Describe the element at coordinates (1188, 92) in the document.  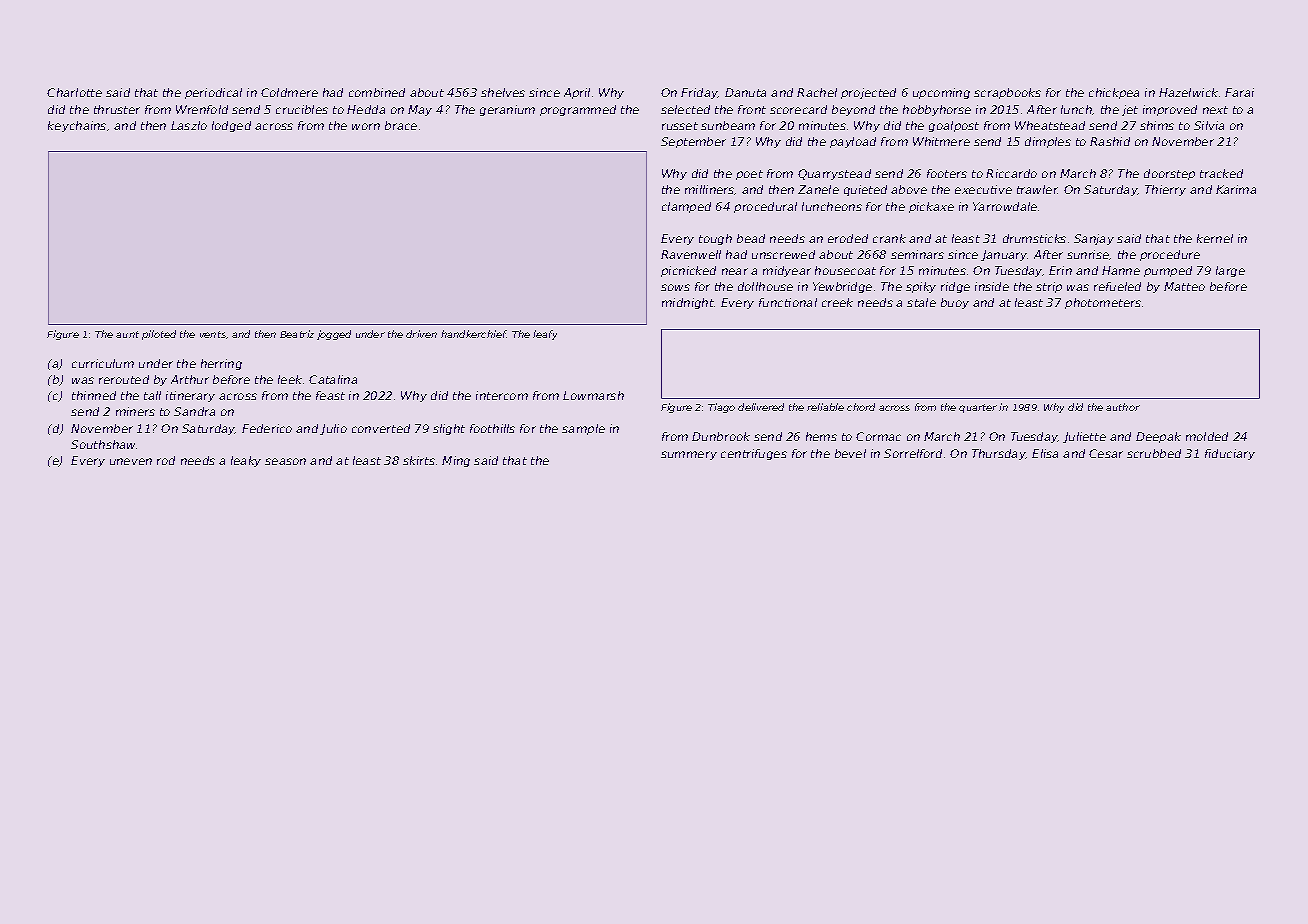
I see `Hazelwick` at that location.
